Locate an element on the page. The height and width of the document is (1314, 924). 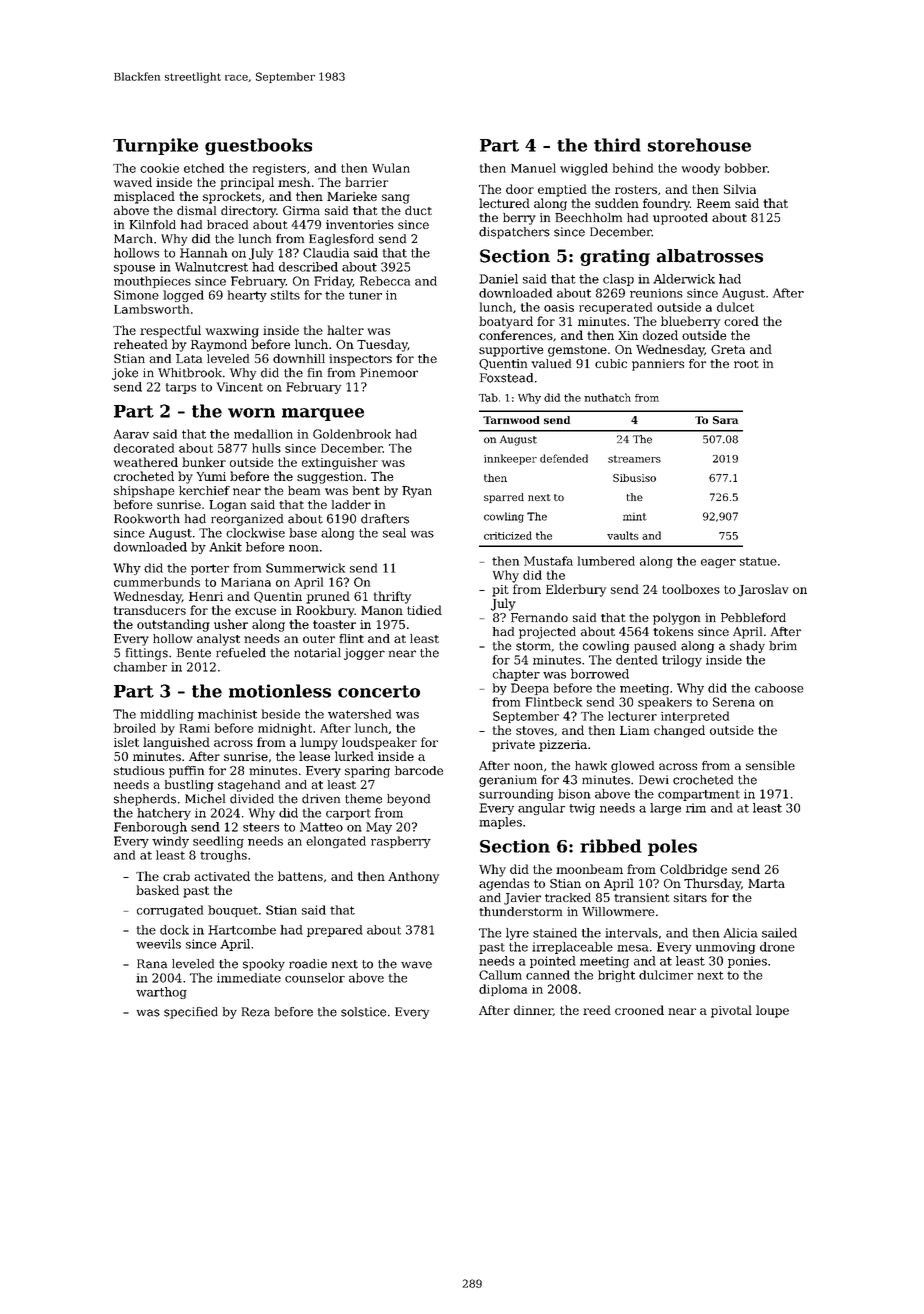
Liam is located at coordinates (635, 730).
